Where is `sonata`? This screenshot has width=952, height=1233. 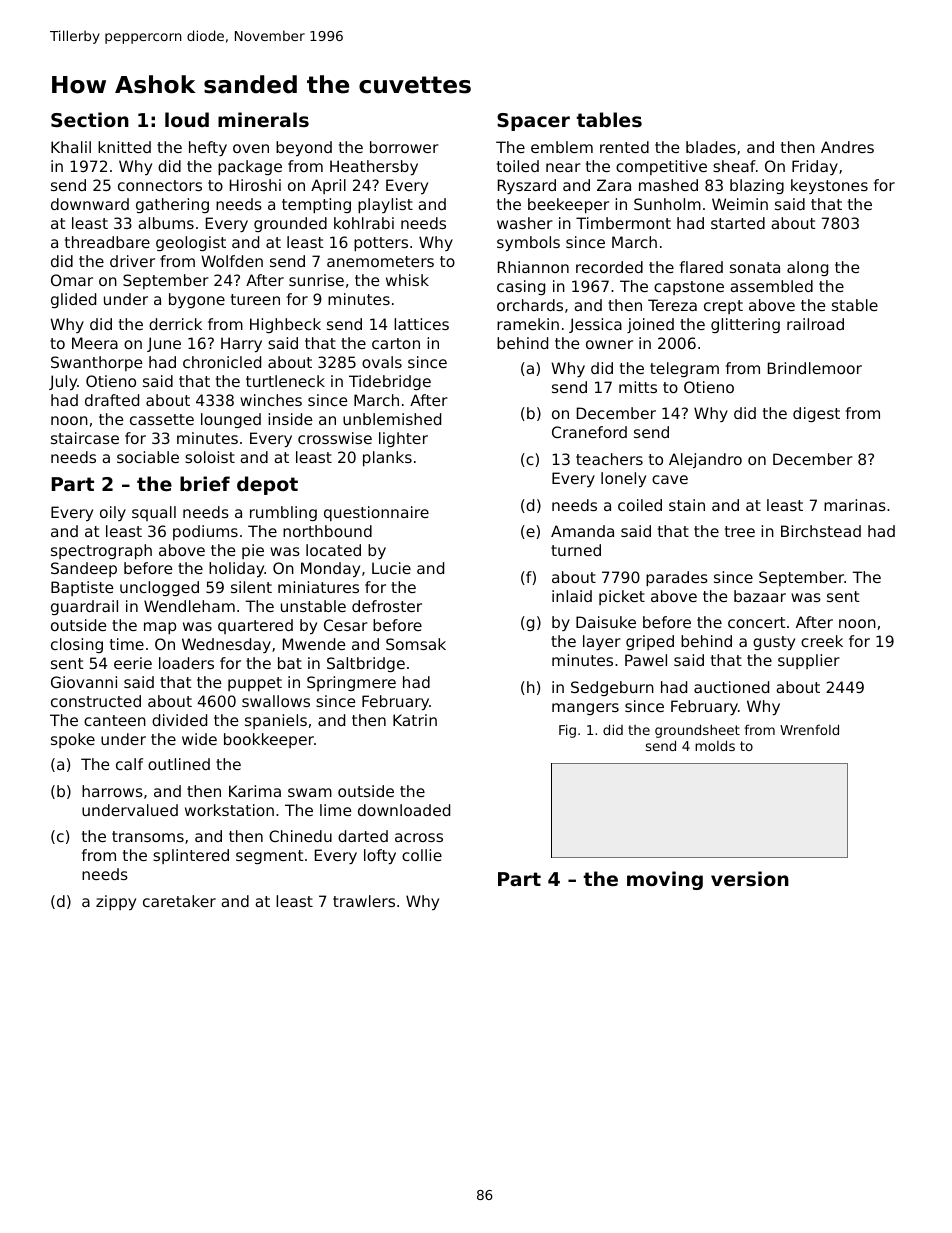
sonata is located at coordinates (755, 267).
